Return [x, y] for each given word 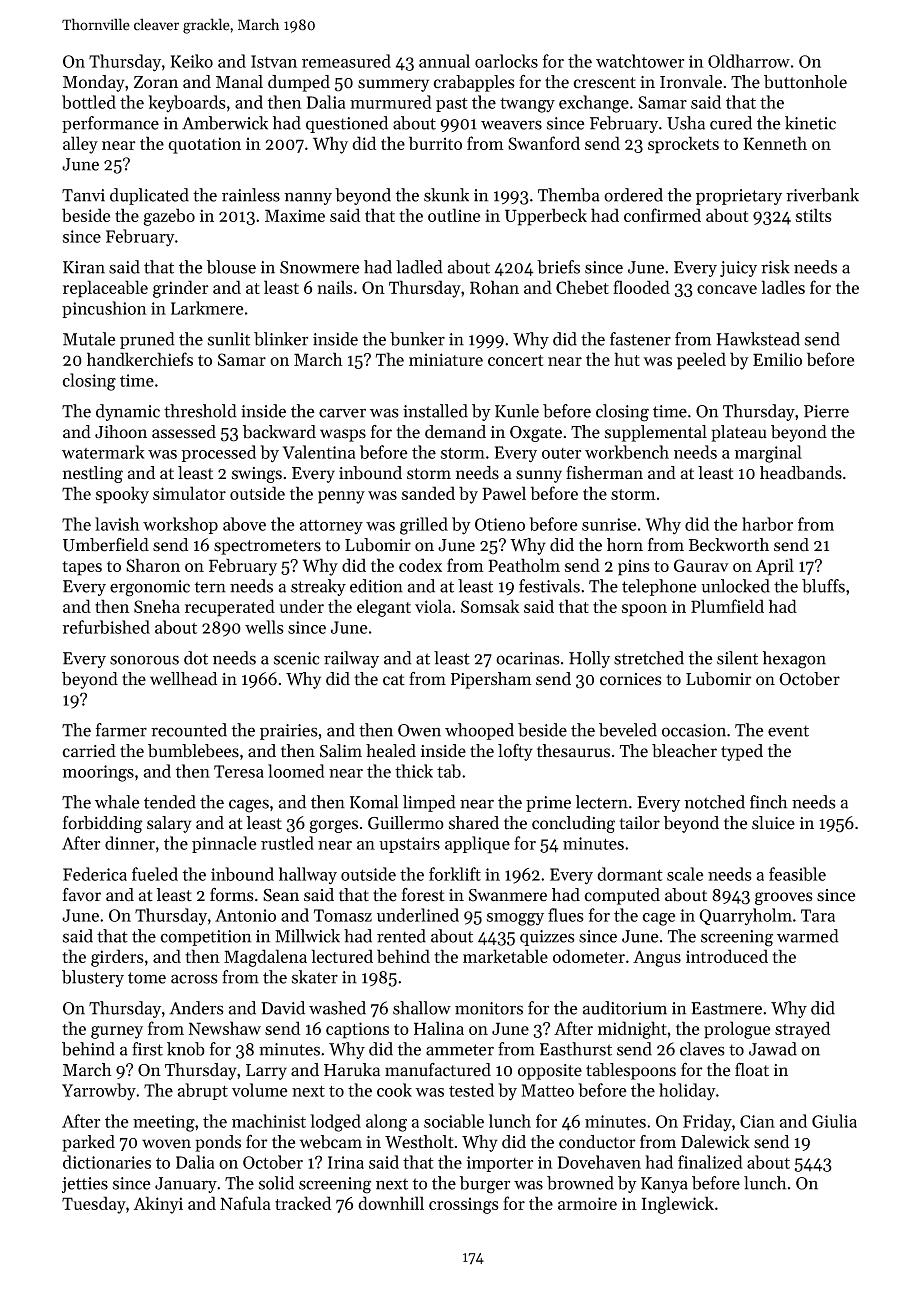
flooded [641, 287]
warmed [808, 936]
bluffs [823, 586]
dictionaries [107, 1162]
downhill [391, 1203]
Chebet [582, 287]
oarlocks [506, 61]
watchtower [640, 61]
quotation [204, 145]
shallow [422, 1008]
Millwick [307, 936]
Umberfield [106, 545]
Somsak [490, 606]
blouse [231, 267]
